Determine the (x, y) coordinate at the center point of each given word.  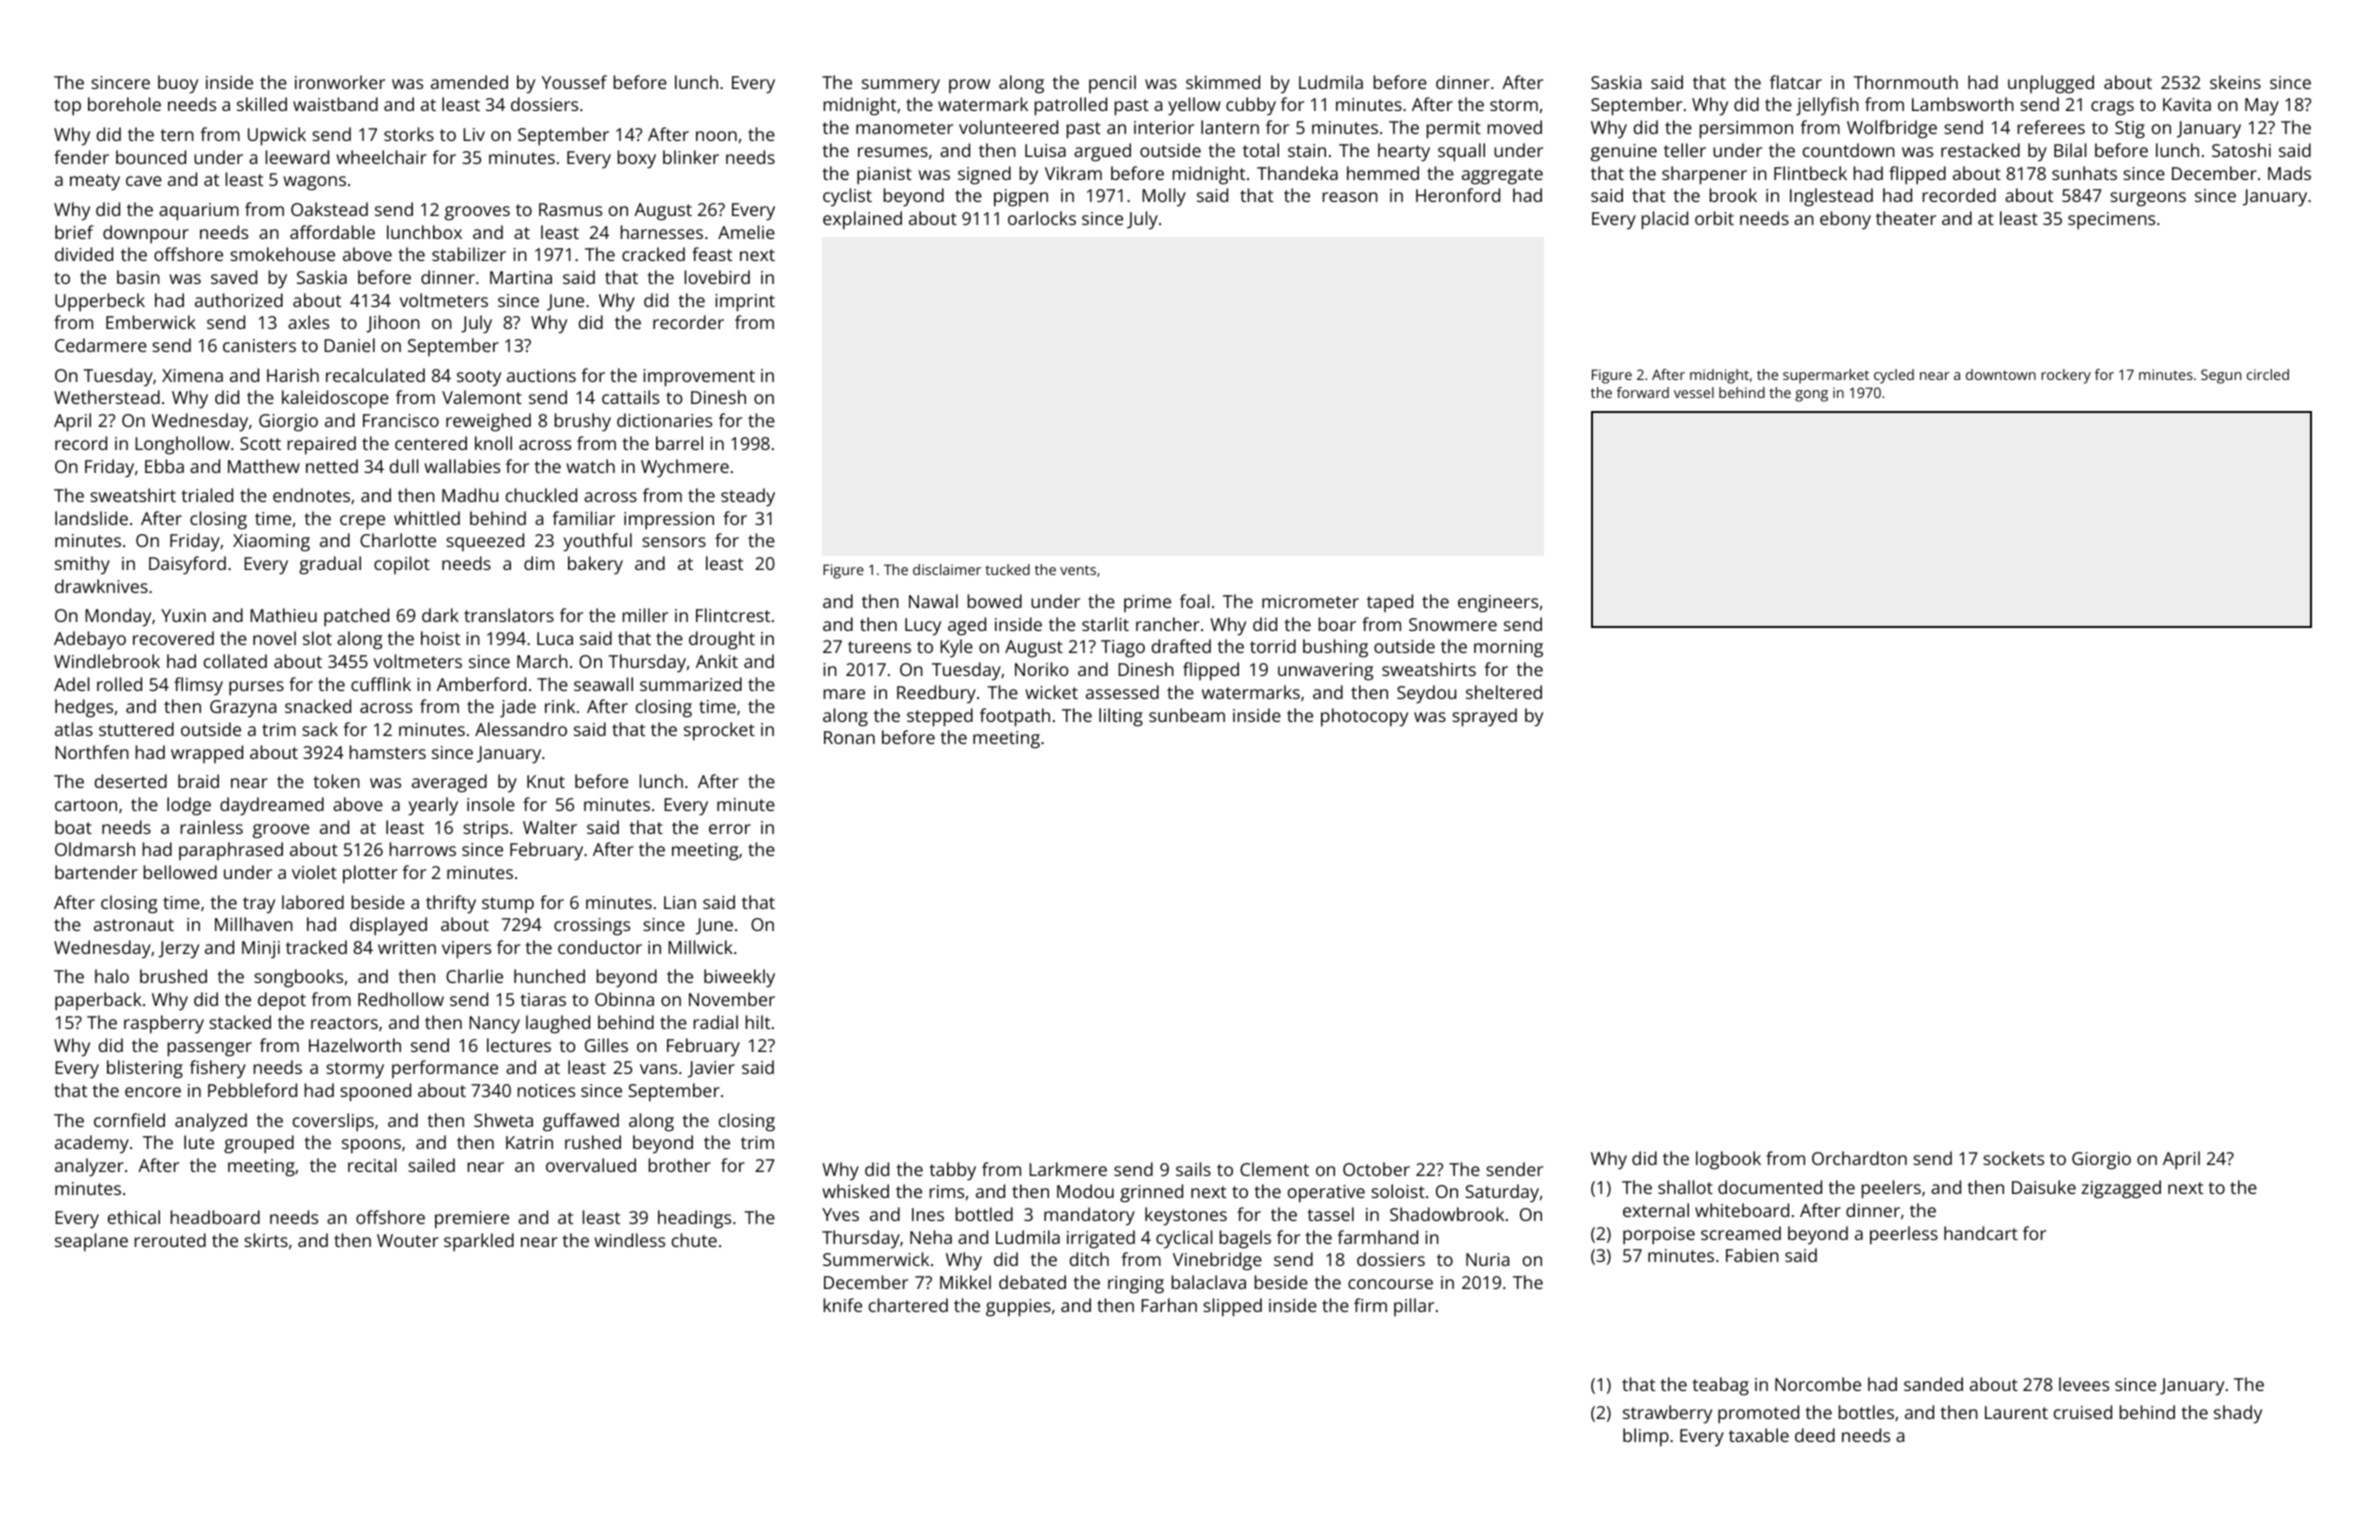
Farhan (1169, 1305)
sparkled (479, 1242)
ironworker (340, 82)
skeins (2235, 82)
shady (2238, 1414)
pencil (1112, 84)
